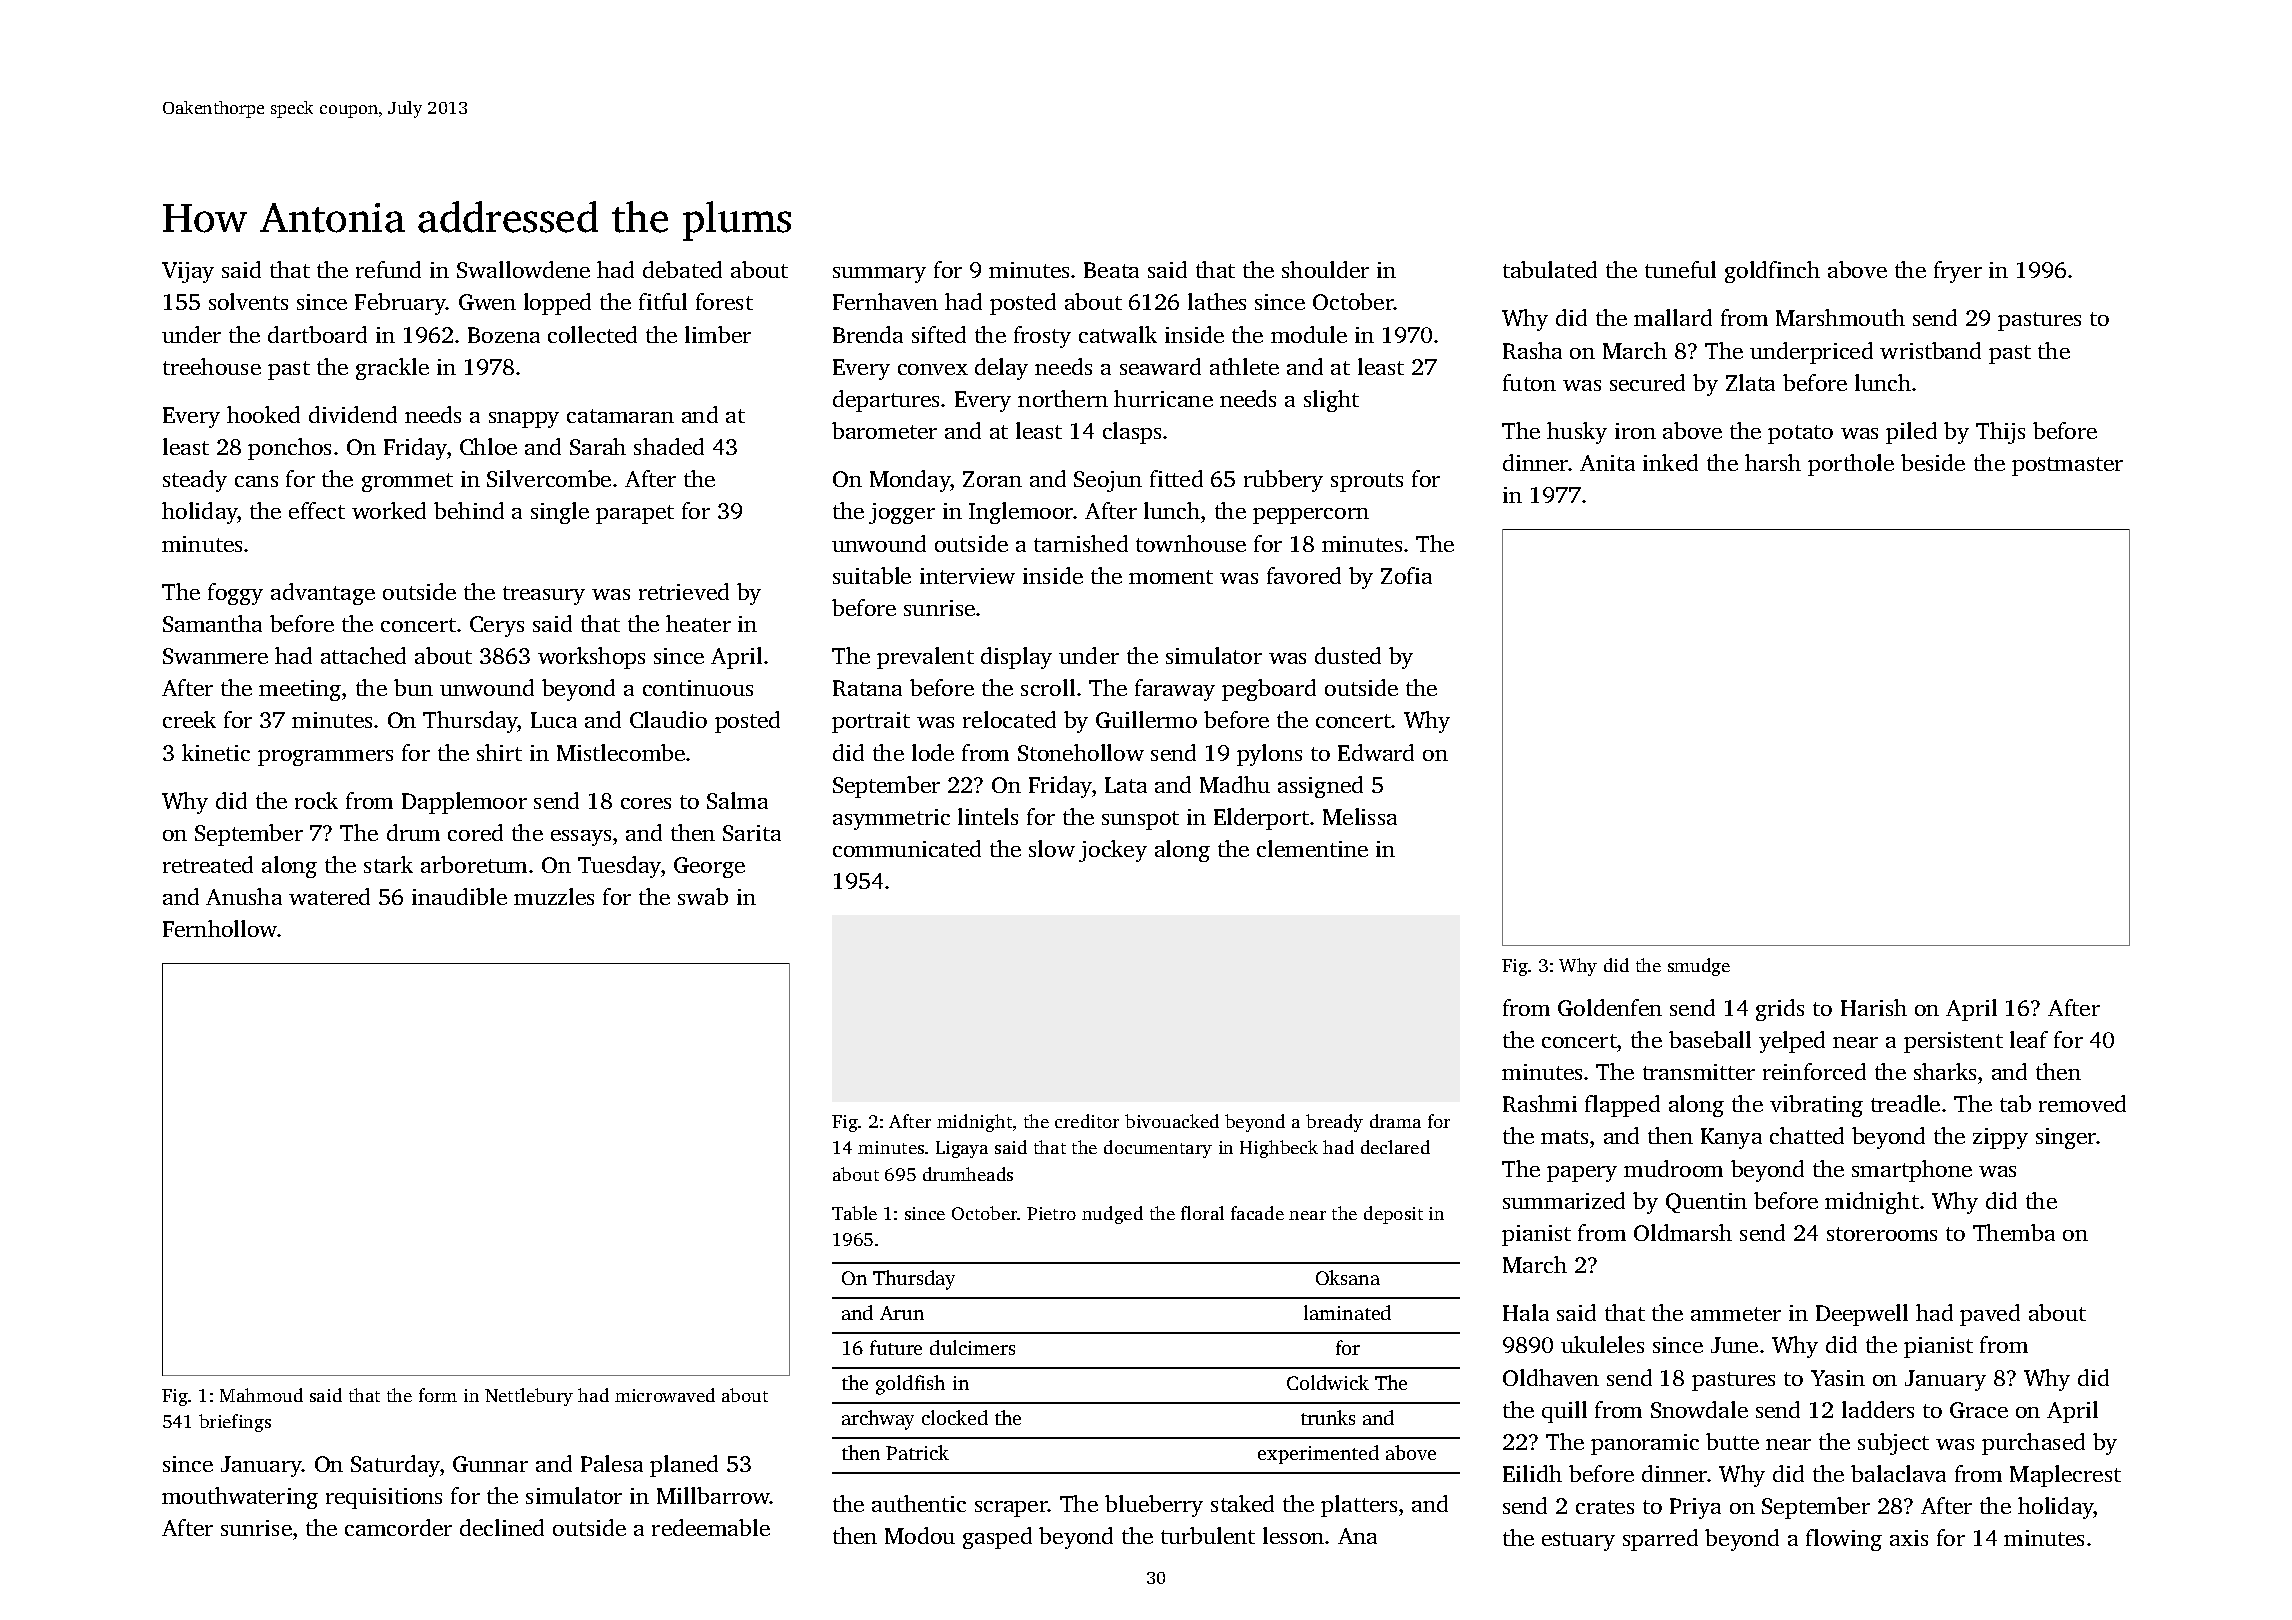 This screenshot has width=2292, height=1620. What do you see at coordinates (188, 272) in the screenshot?
I see `Vijay` at bounding box center [188, 272].
